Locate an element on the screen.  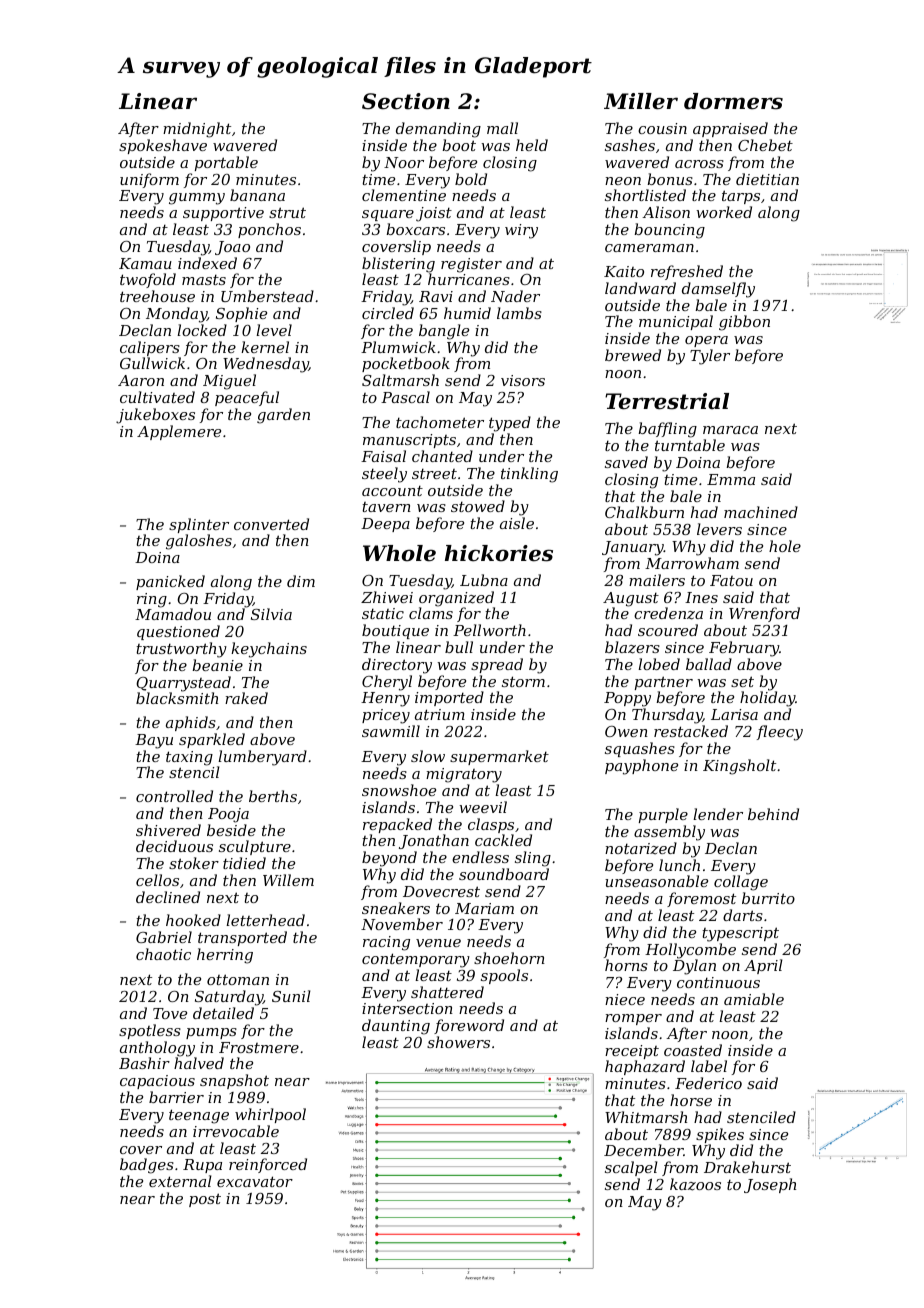
damselfly is located at coordinates (718, 290).
